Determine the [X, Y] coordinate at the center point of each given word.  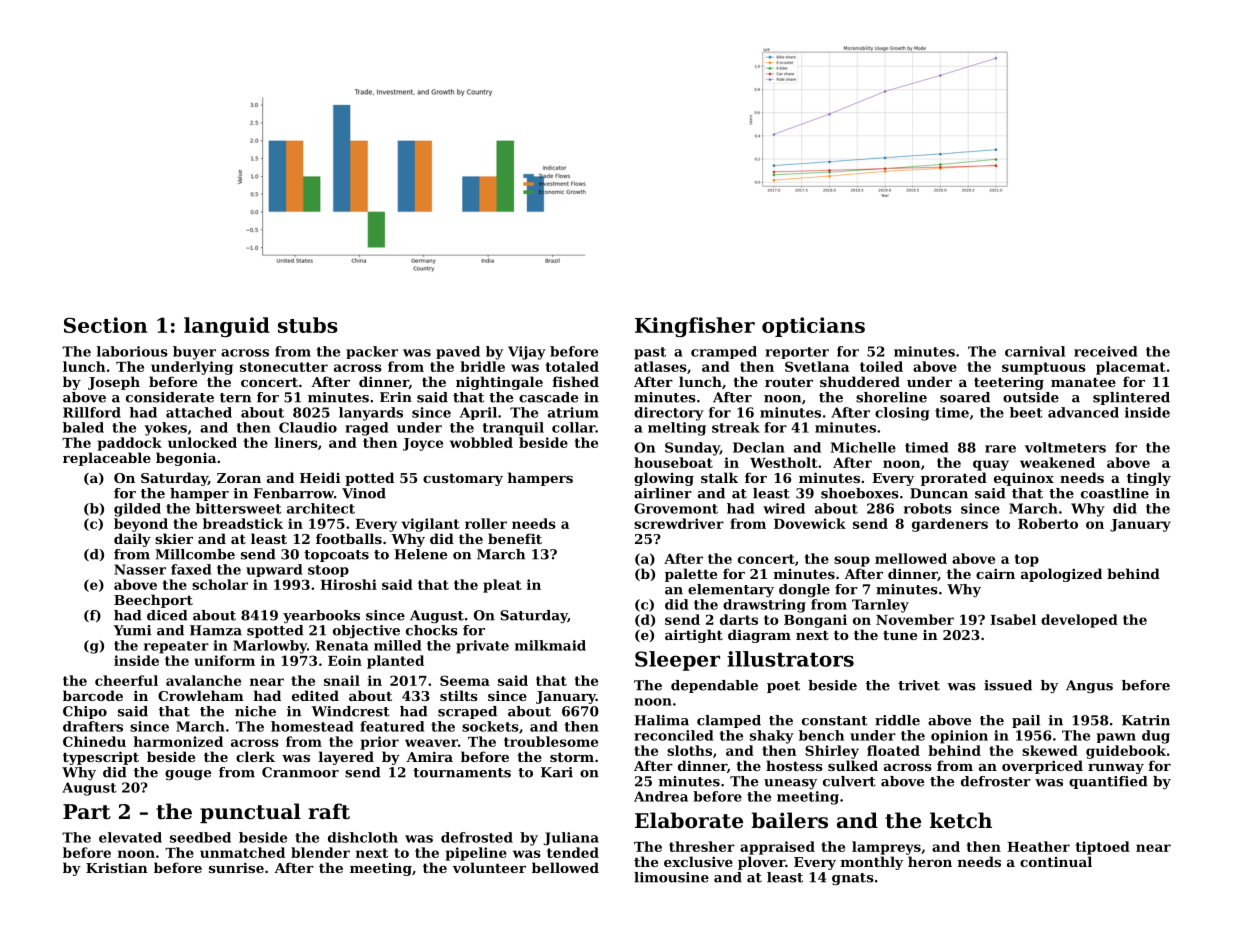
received [1105, 351]
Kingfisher [695, 327]
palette [691, 575]
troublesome [551, 741]
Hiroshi [348, 584]
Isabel [1013, 619]
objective [366, 632]
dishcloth [363, 837]
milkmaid [550, 645]
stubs [308, 325]
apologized [1061, 575]
